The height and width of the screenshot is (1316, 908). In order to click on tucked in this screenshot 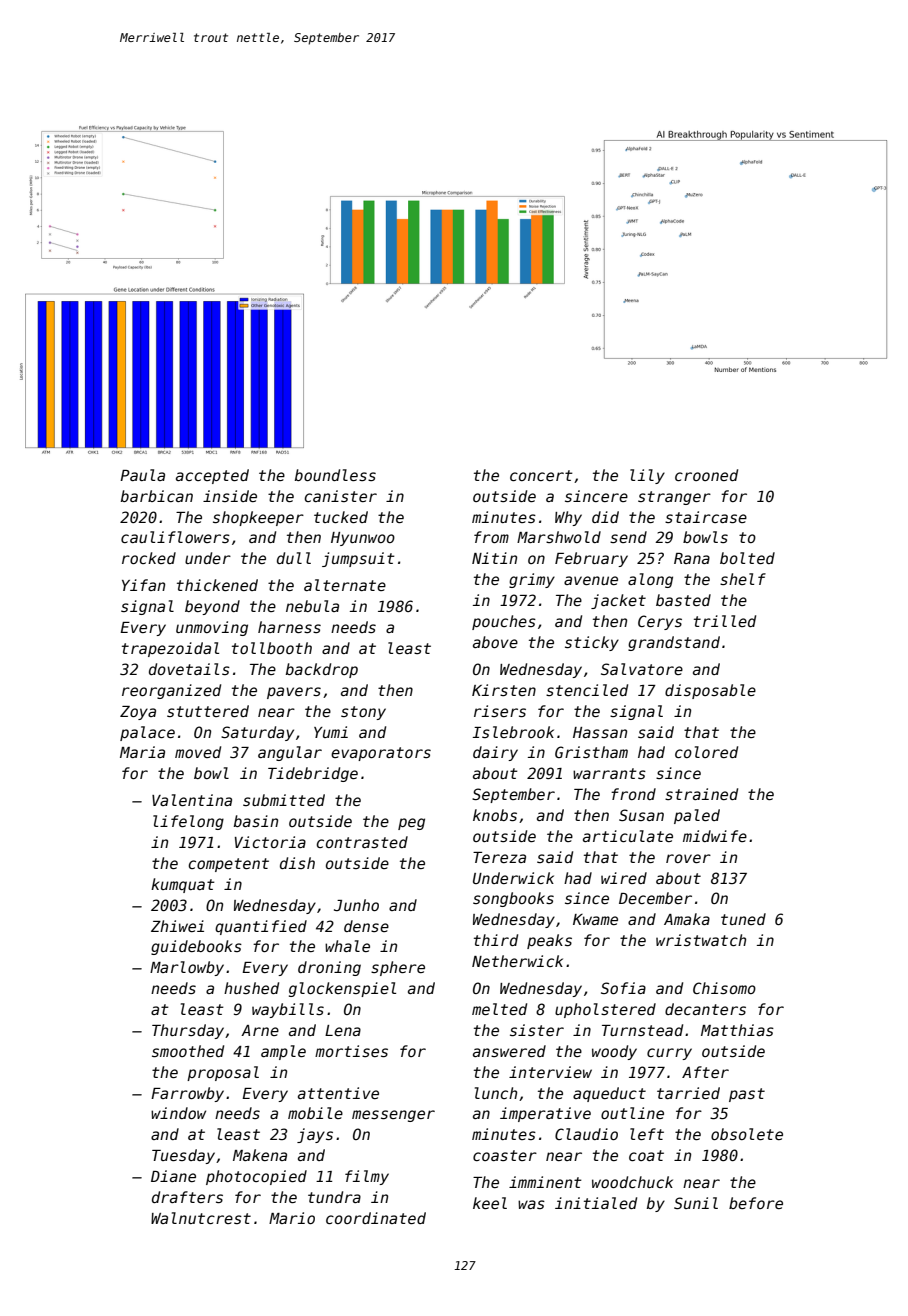, I will do `click(341, 517)`.
